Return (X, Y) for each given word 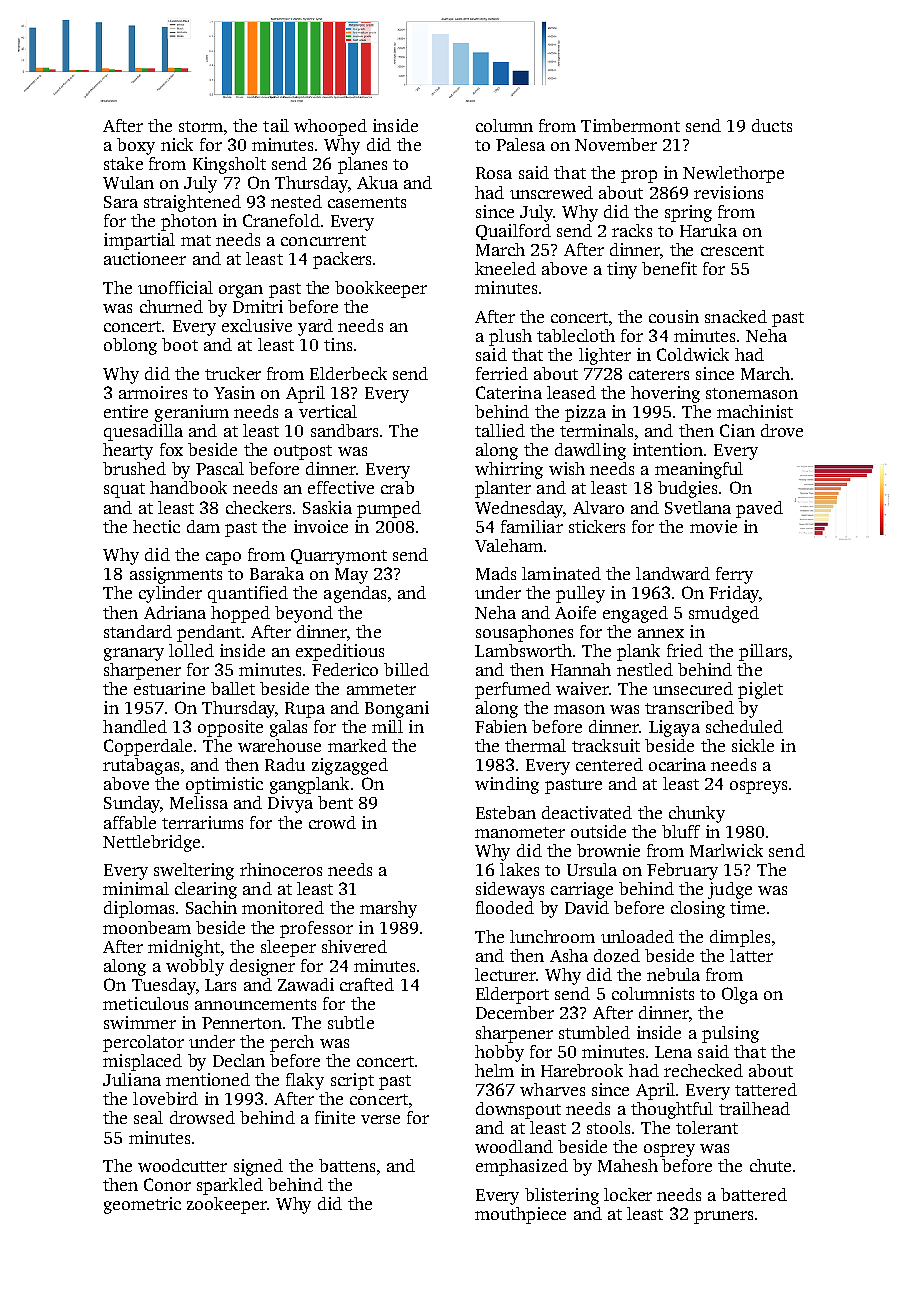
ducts (772, 125)
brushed (134, 468)
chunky (697, 814)
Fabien (501, 726)
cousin (674, 316)
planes (362, 165)
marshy (388, 909)
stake (123, 163)
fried (685, 650)
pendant (209, 633)
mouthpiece (520, 1215)
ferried (502, 373)
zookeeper (227, 1205)
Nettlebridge (151, 843)
